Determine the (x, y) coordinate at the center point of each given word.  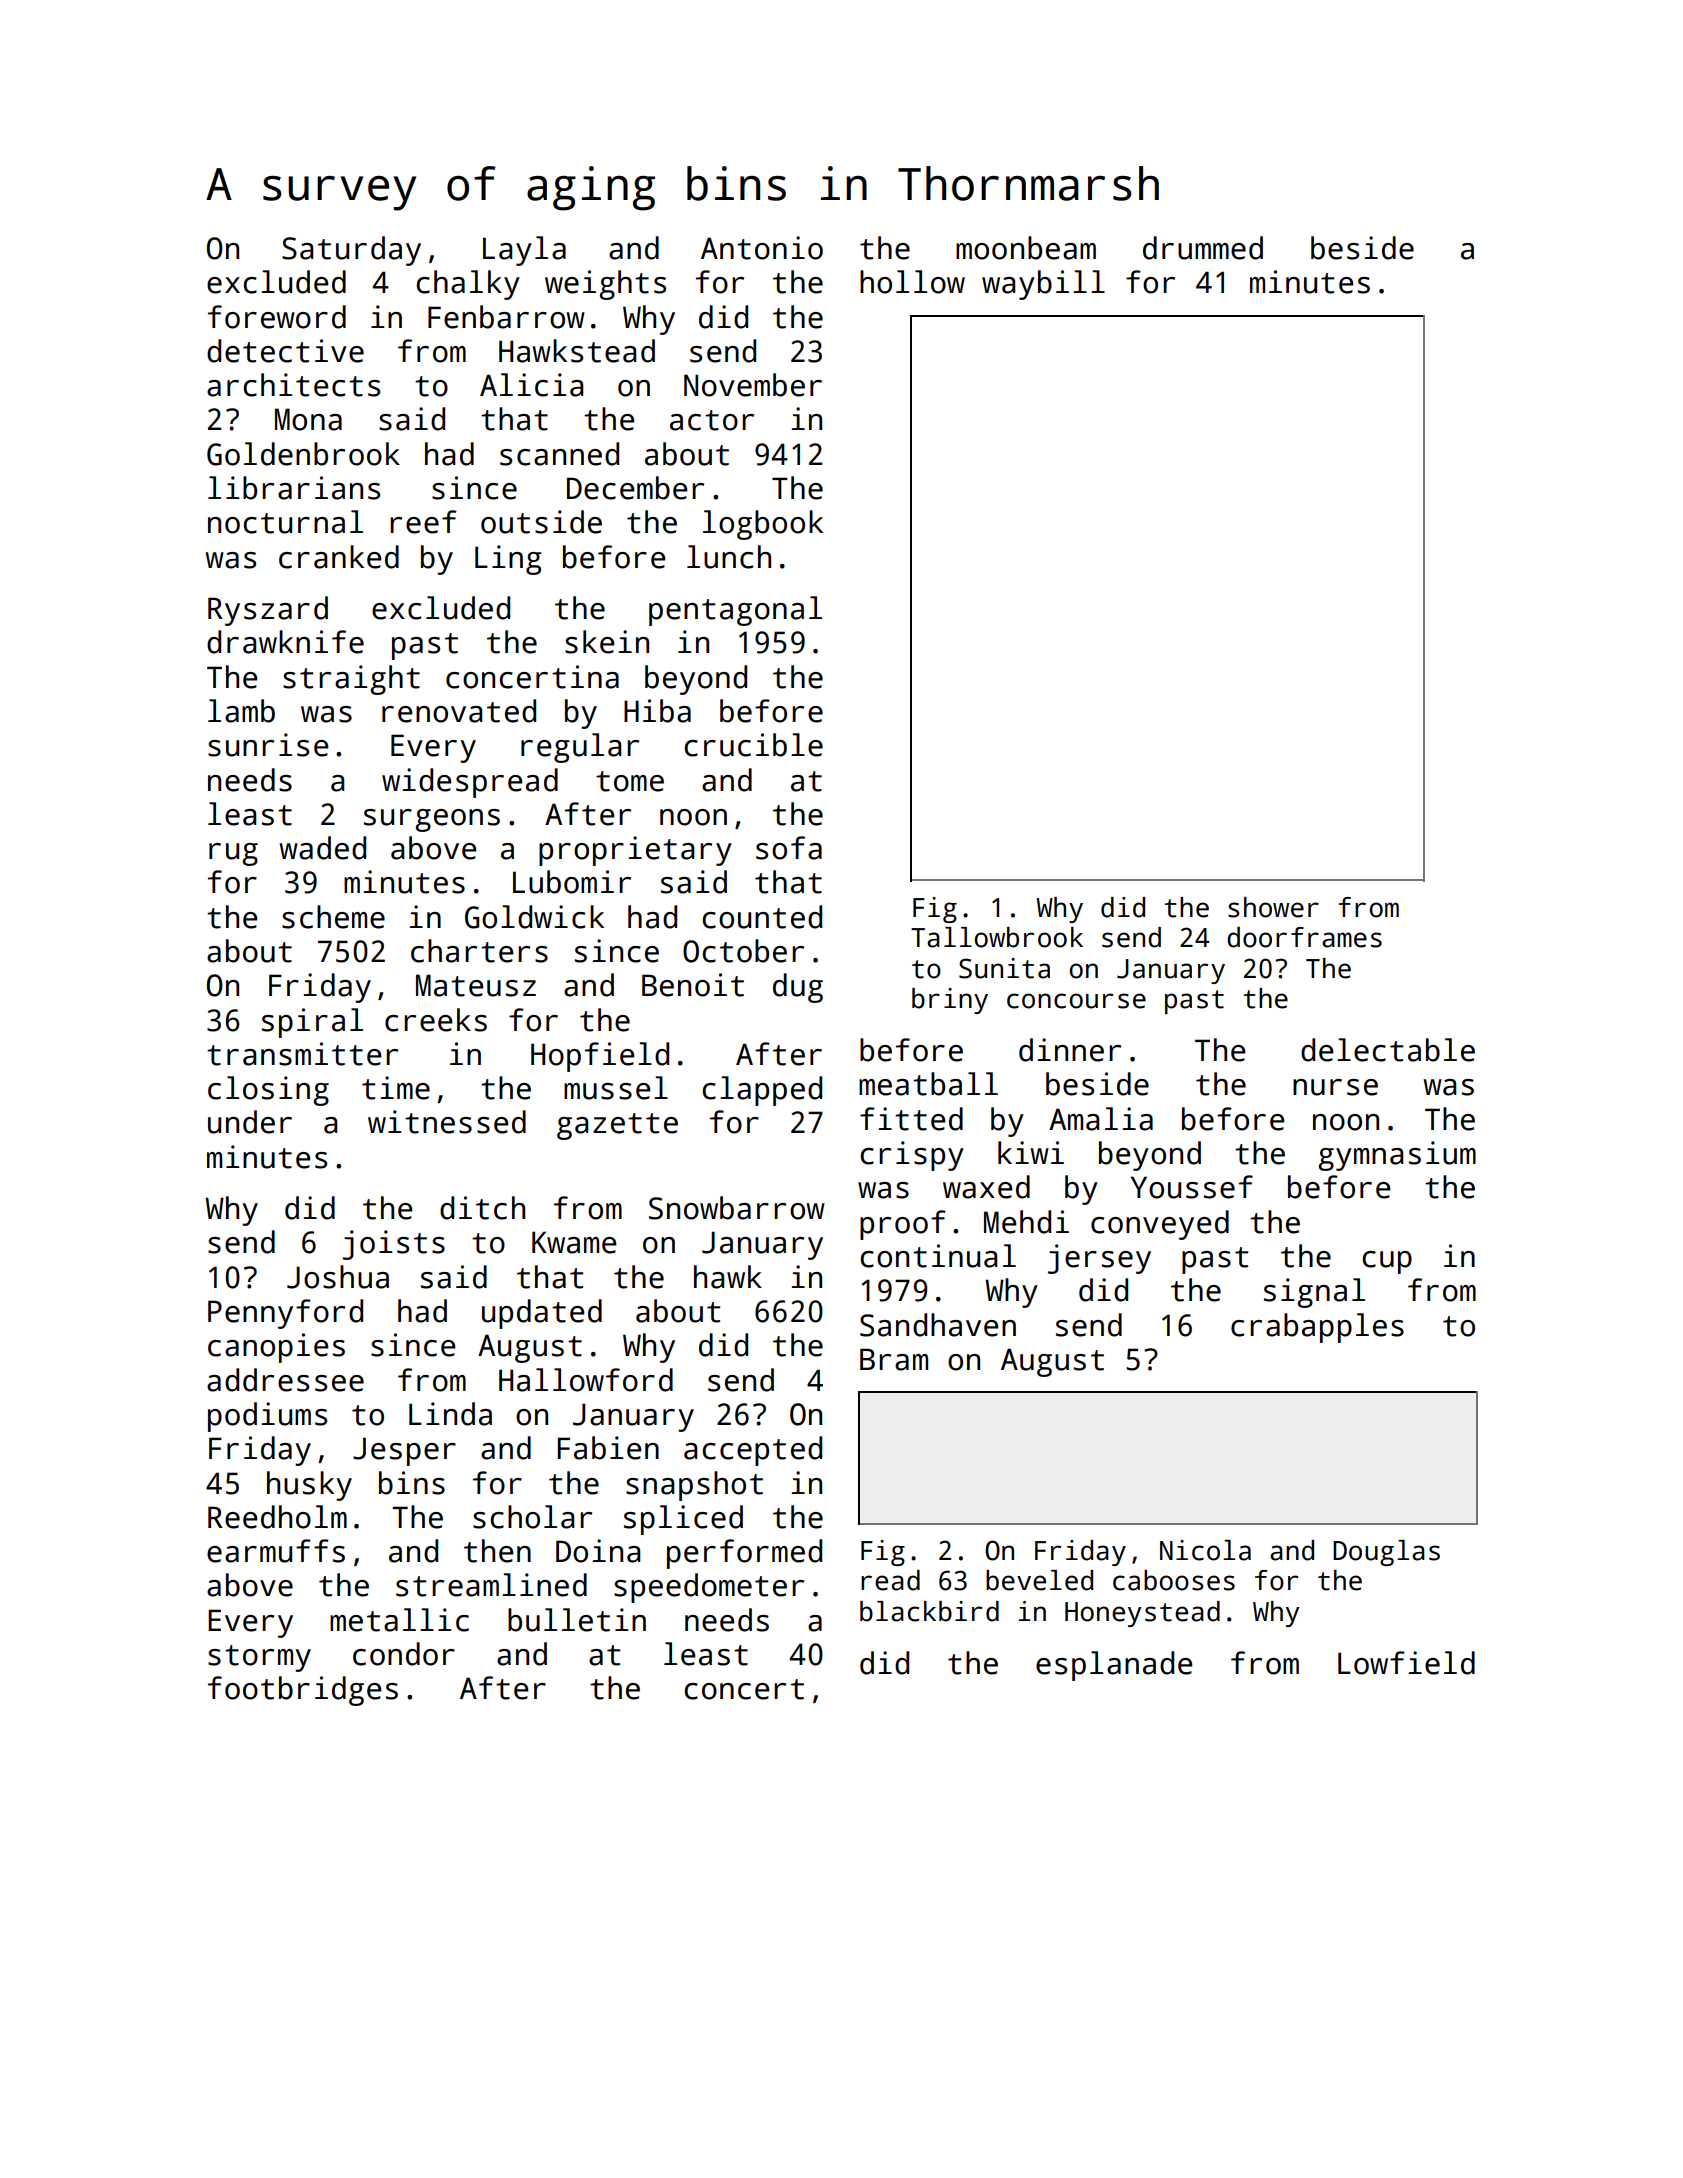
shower (1273, 907)
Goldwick (534, 917)
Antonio (762, 248)
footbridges (303, 1691)
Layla (524, 251)
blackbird (929, 1611)
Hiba (657, 711)
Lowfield (1406, 1663)
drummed (1203, 248)
